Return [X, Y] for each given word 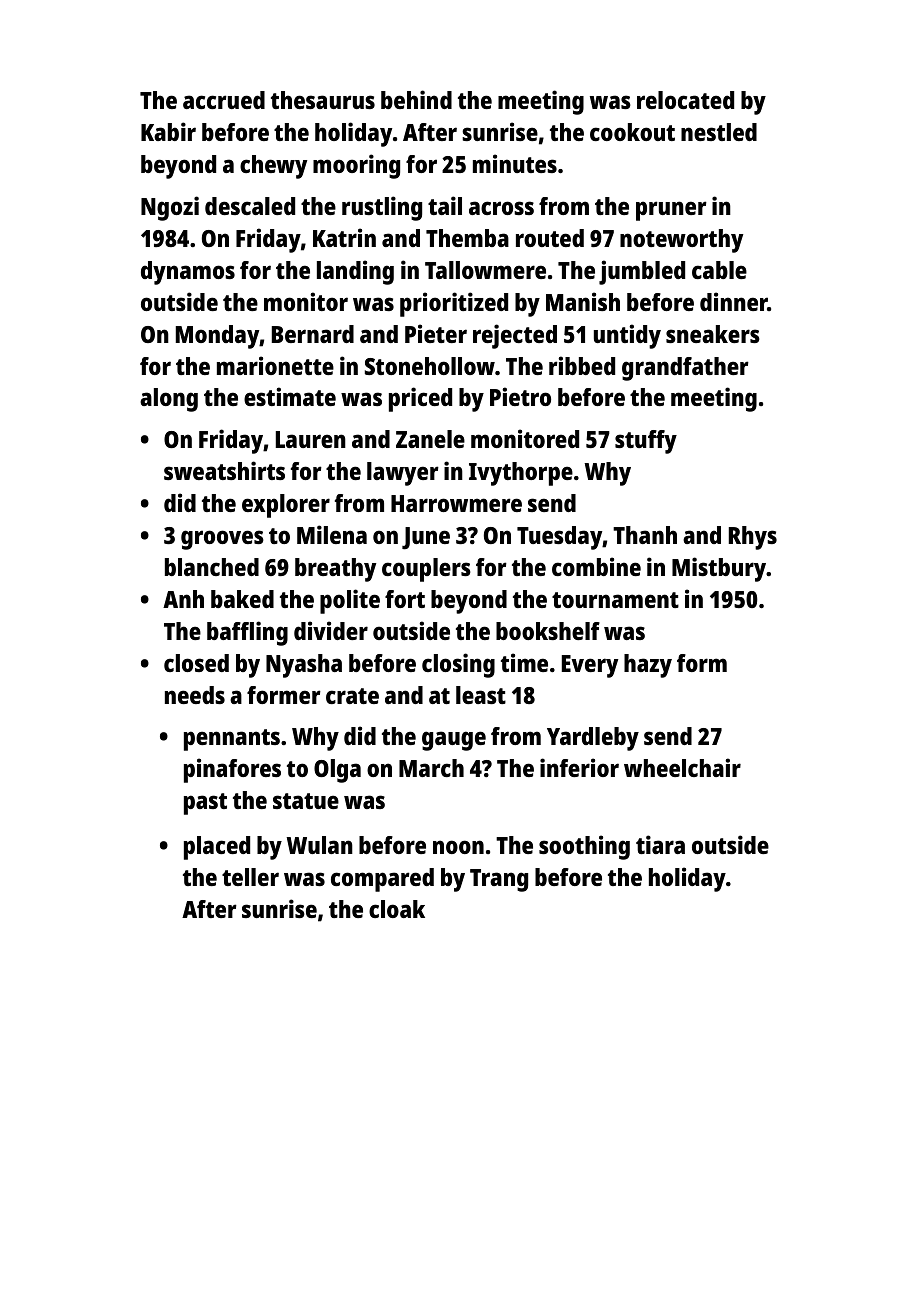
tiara [660, 844]
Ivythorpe [521, 474]
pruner [671, 211]
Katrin [344, 237]
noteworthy [681, 241]
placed [217, 848]
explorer [286, 506]
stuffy [646, 442]
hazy [648, 666]
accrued [224, 100]
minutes [515, 163]
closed [196, 663]
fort [405, 599]
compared [382, 880]
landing [355, 272]
